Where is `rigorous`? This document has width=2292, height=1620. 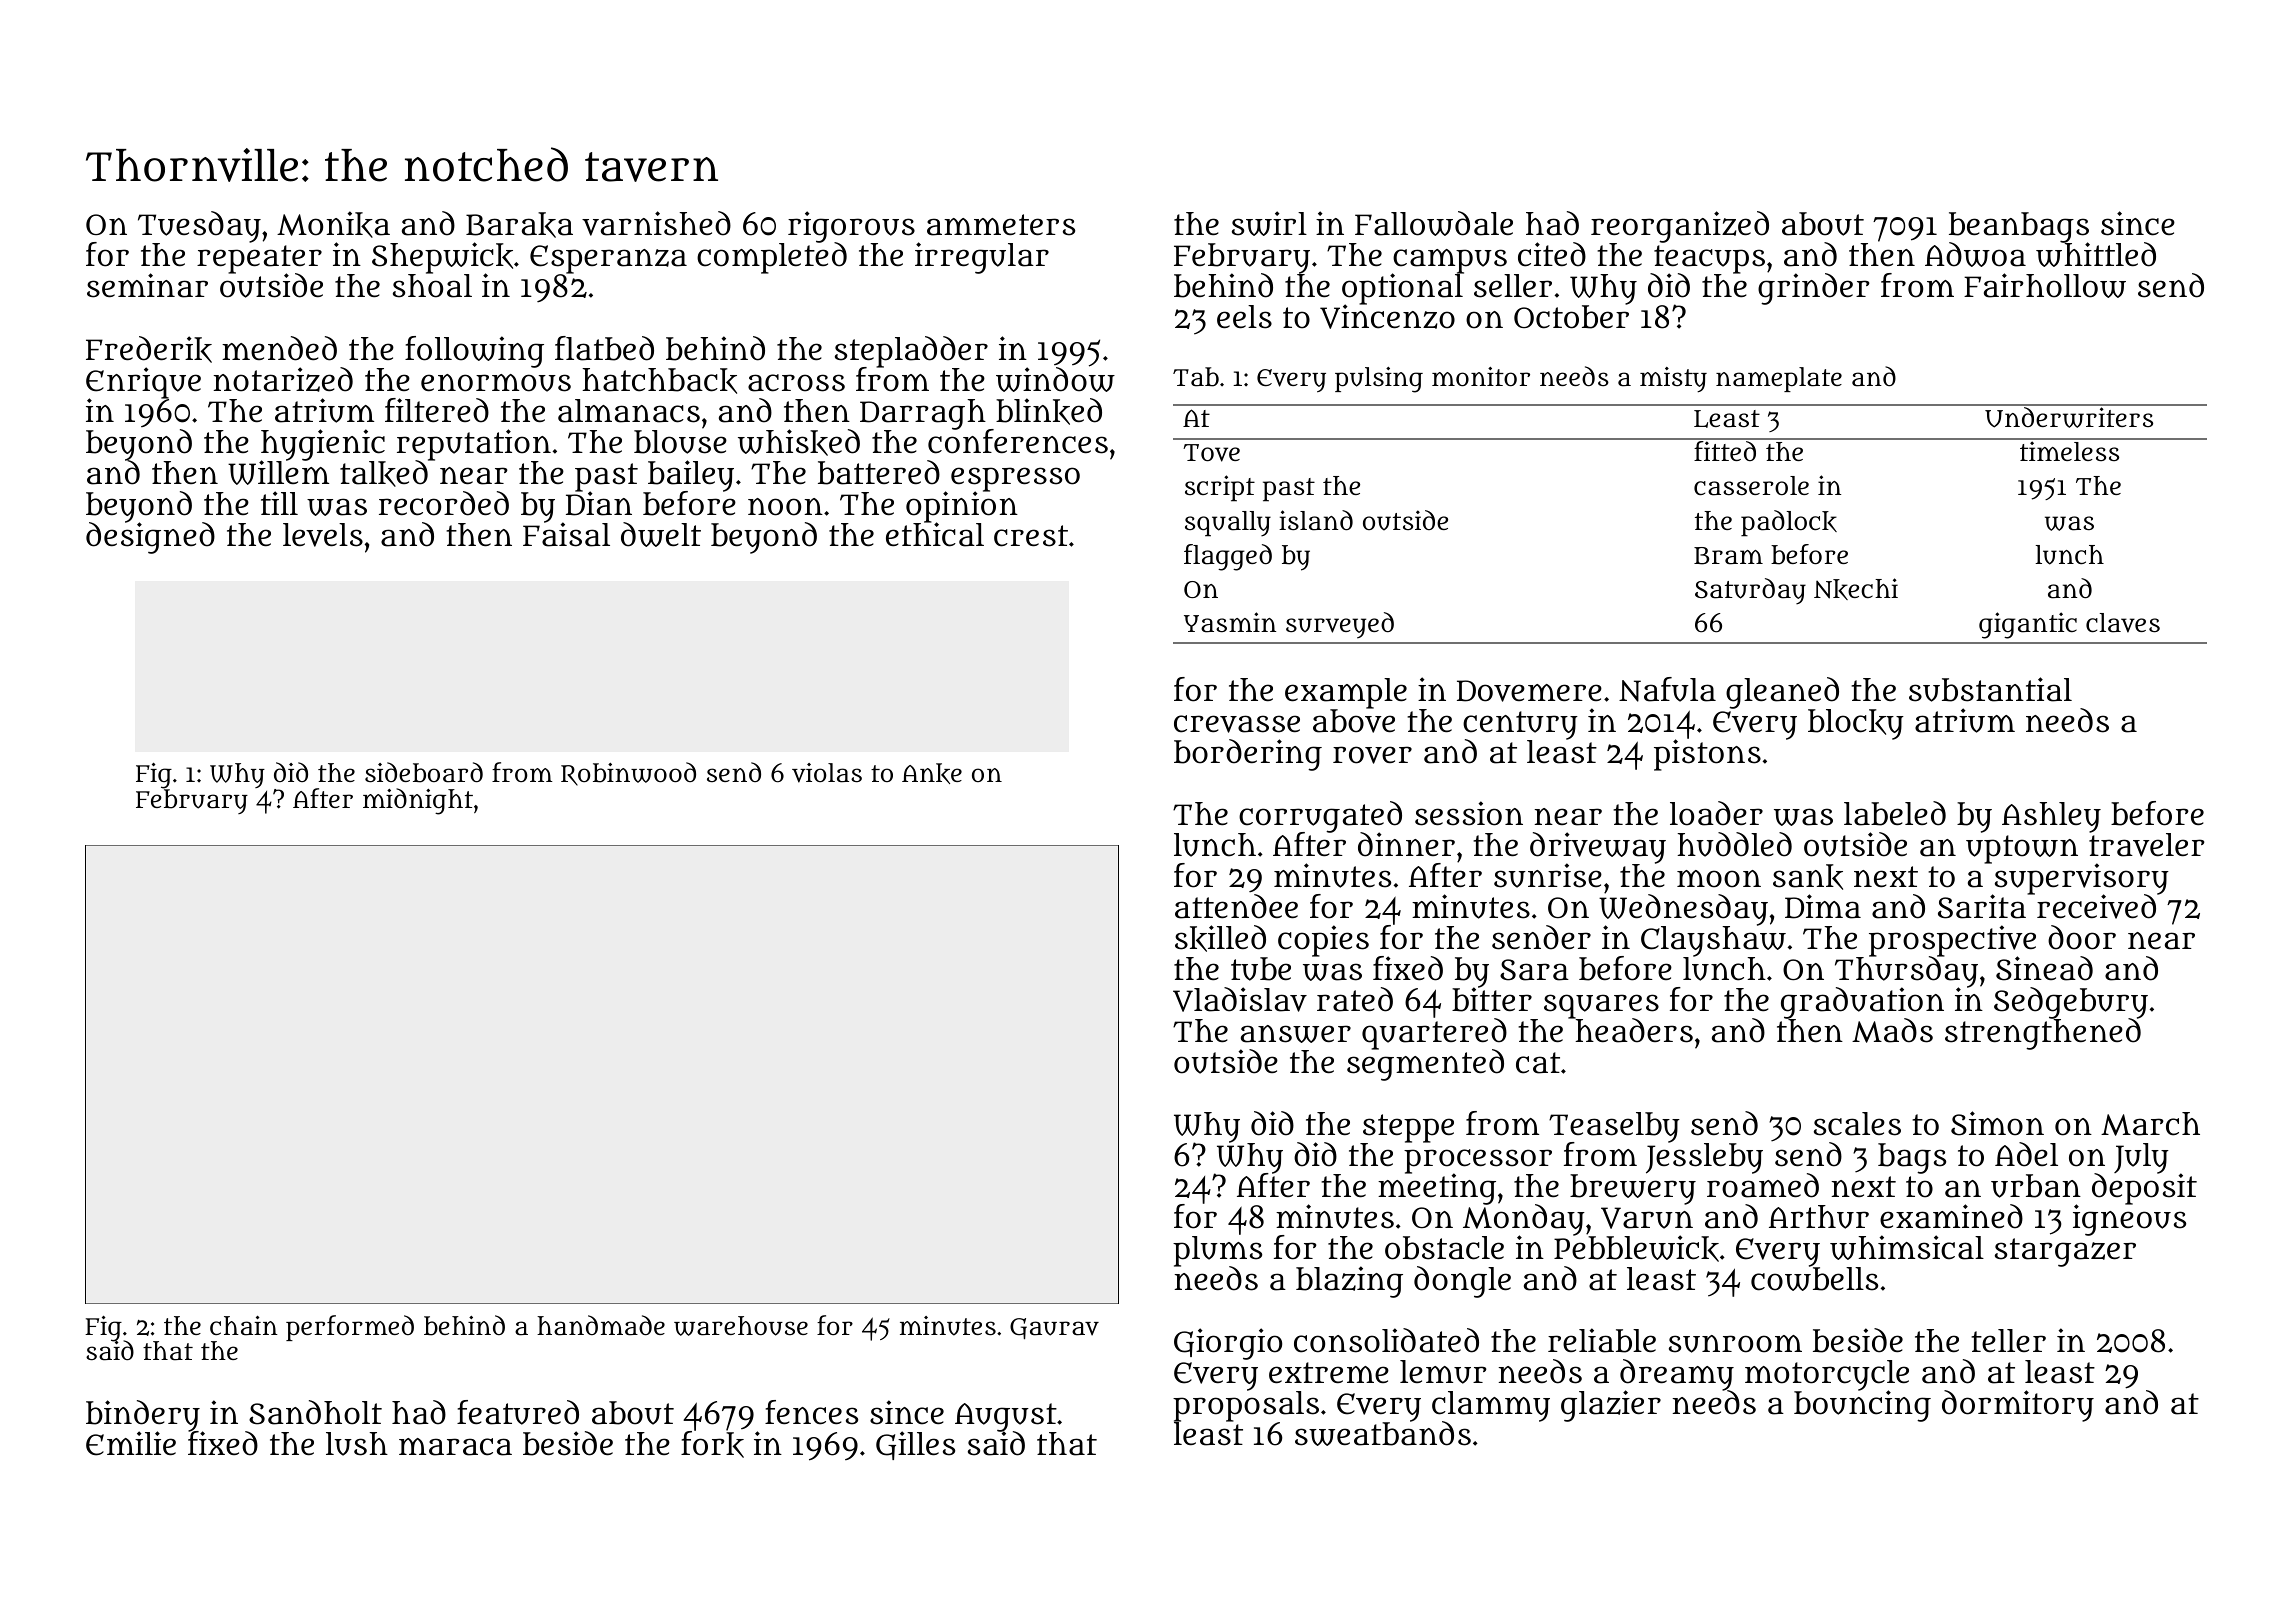
rigorous is located at coordinates (851, 227).
